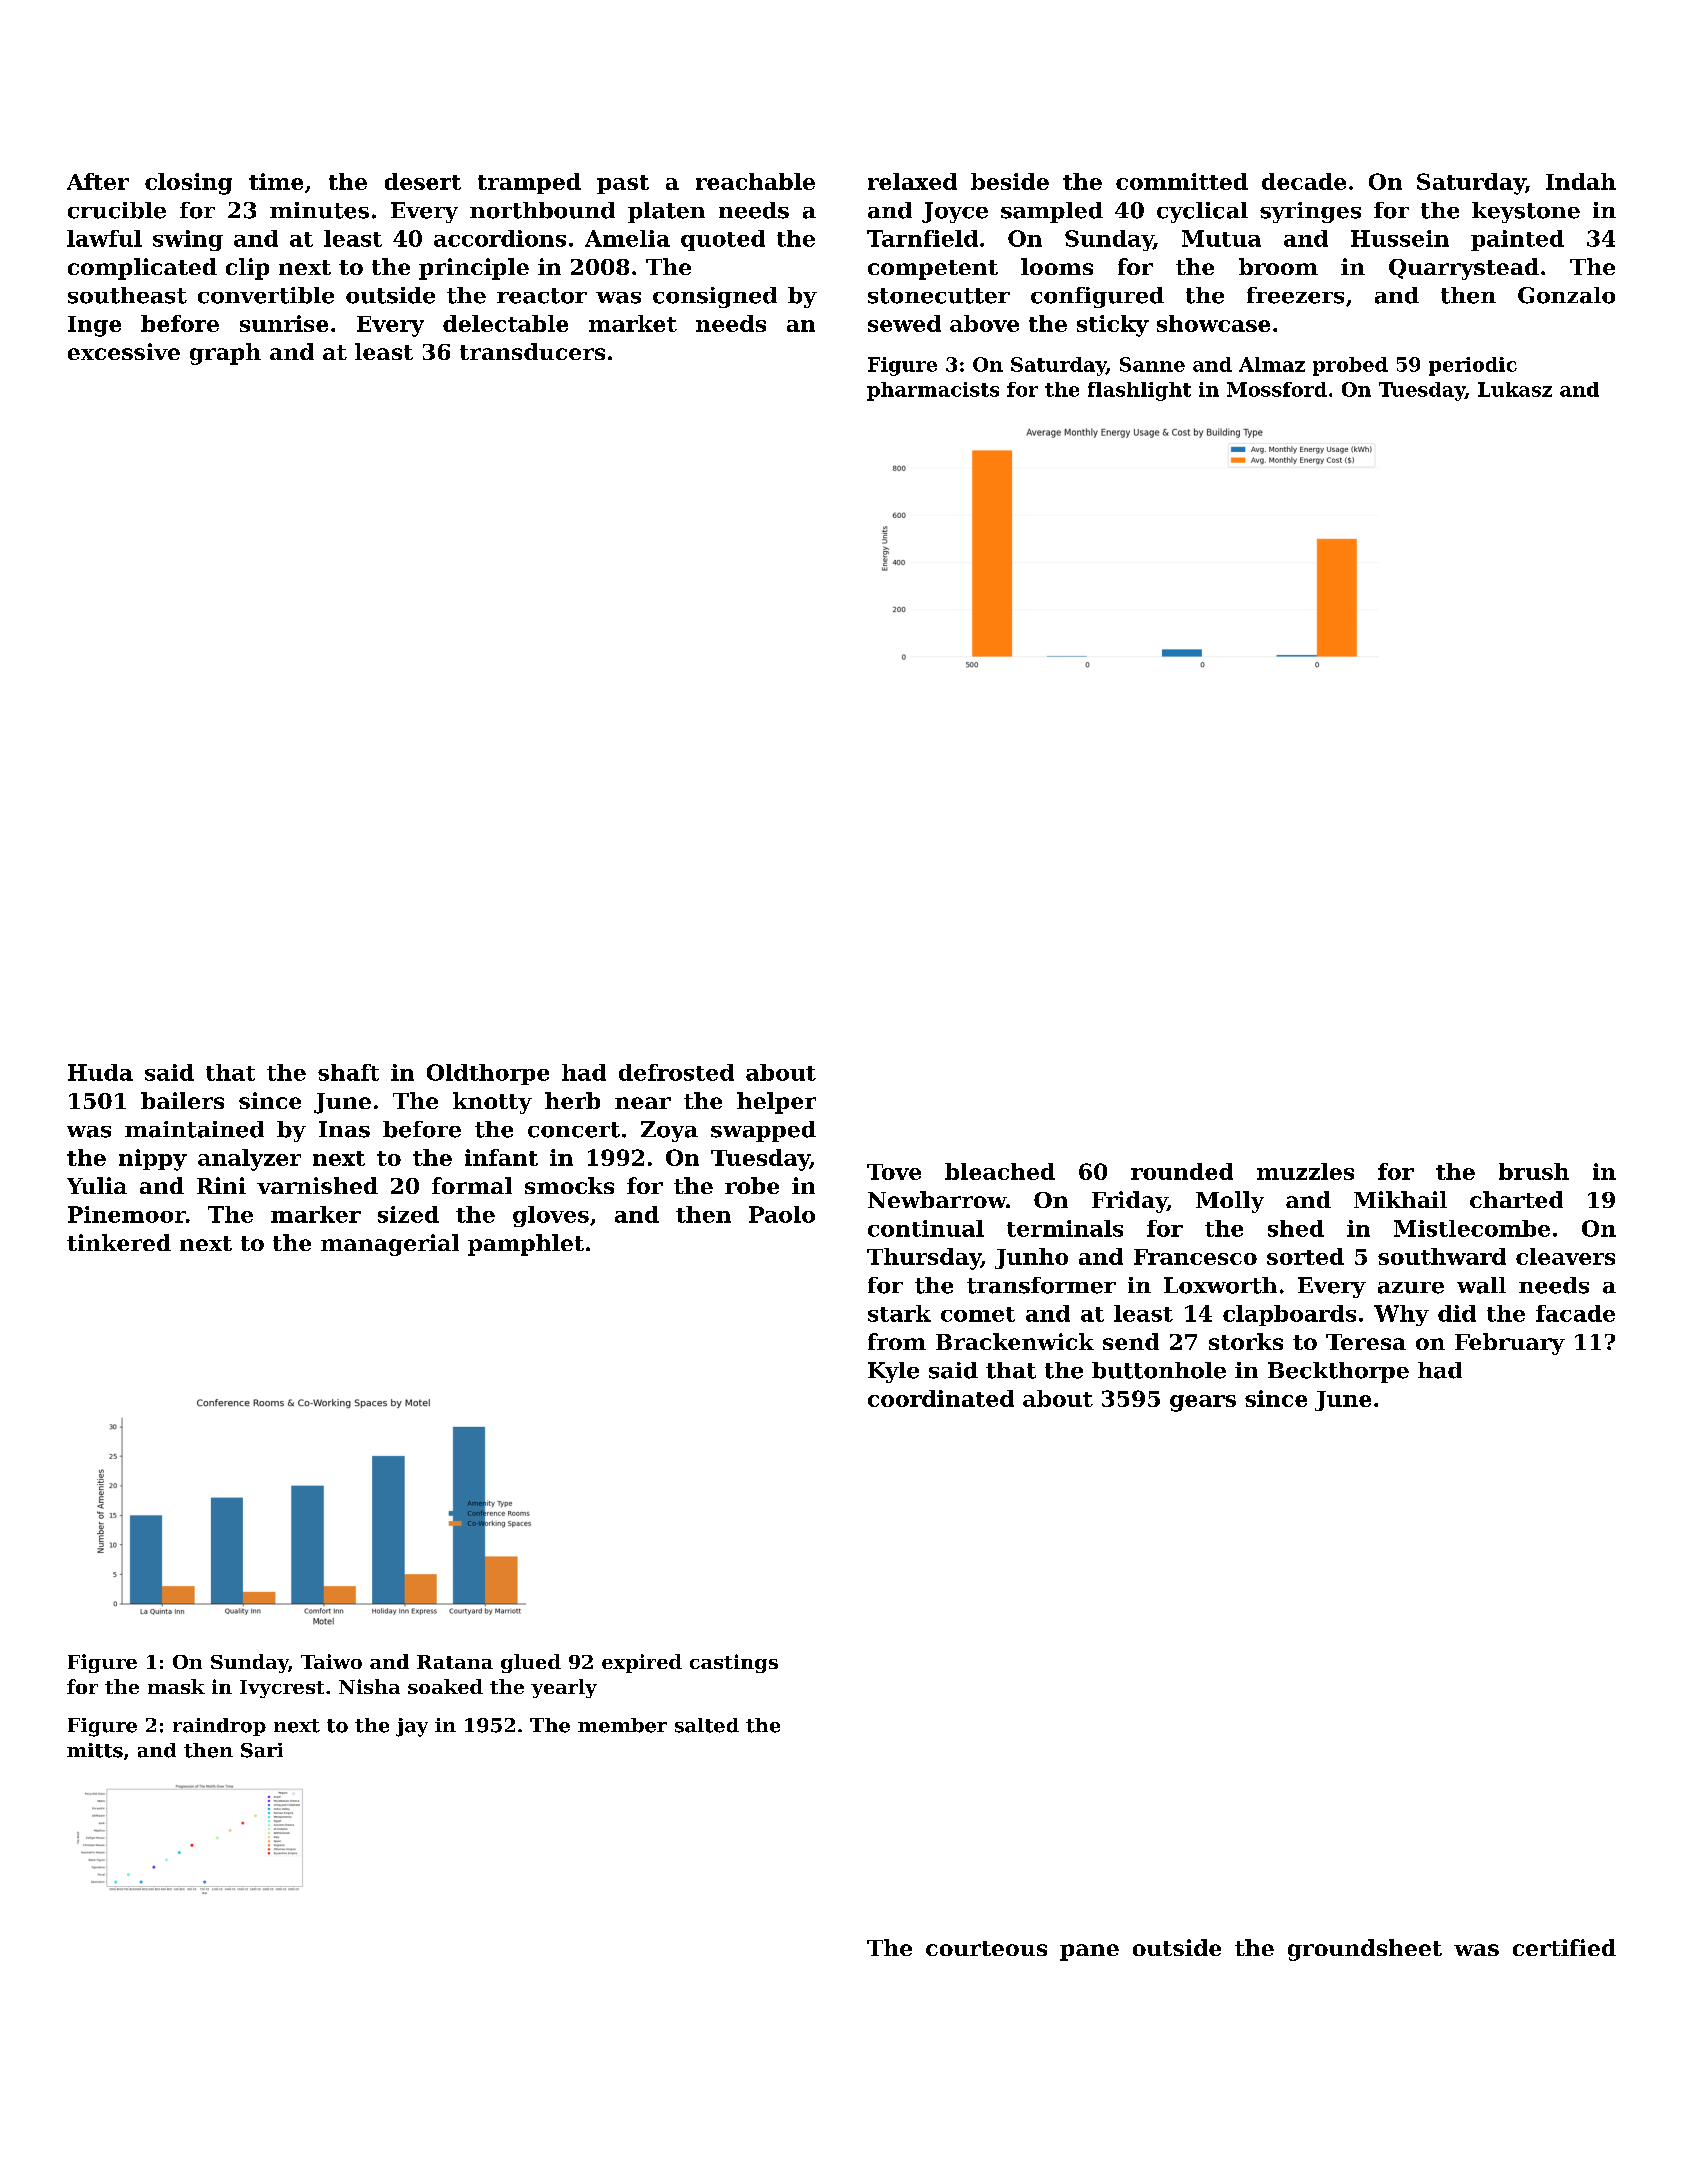  Describe the element at coordinates (100, 1072) in the page. I see `Huda` at that location.
